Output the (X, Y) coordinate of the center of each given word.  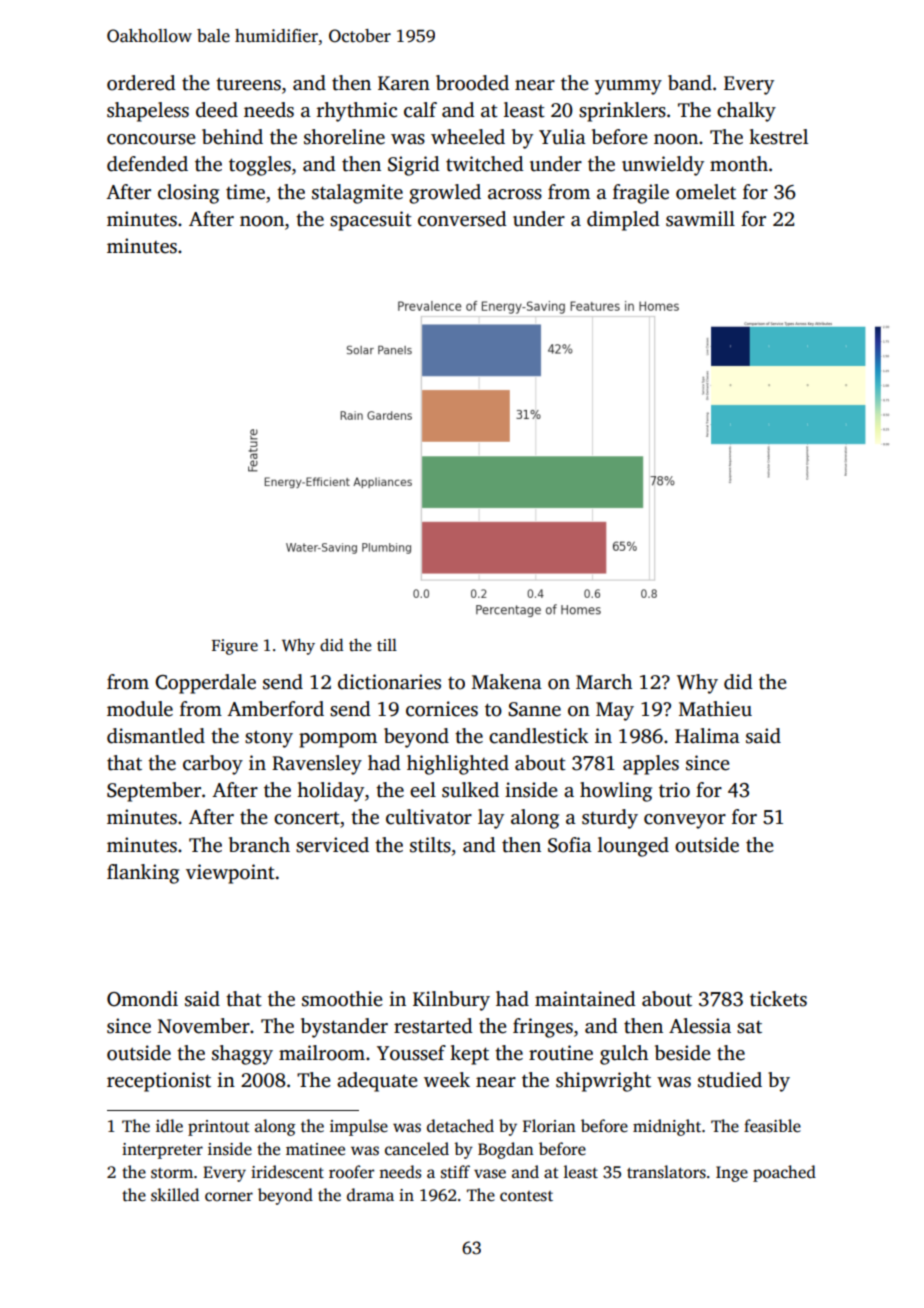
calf (420, 110)
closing (188, 194)
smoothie (342, 999)
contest (526, 1196)
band (690, 83)
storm (172, 1173)
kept (469, 1055)
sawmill (700, 219)
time (245, 192)
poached (784, 1173)
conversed (462, 219)
